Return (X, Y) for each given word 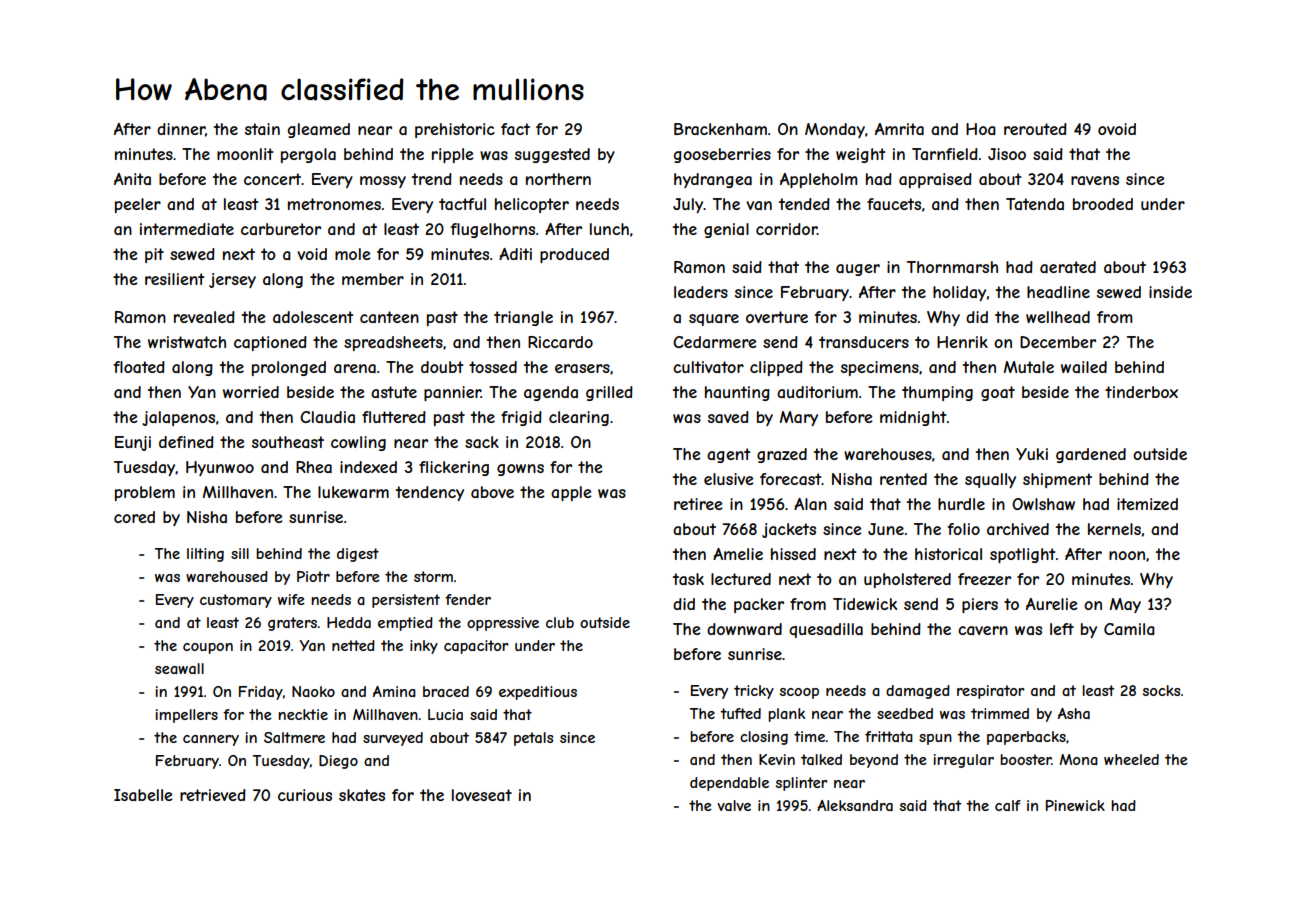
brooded (1103, 204)
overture (777, 317)
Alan (810, 504)
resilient (175, 279)
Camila (1129, 629)
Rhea (314, 467)
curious (305, 795)
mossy (383, 182)
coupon (208, 648)
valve (734, 805)
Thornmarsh (952, 267)
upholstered (907, 580)
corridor (786, 229)
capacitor (476, 647)
